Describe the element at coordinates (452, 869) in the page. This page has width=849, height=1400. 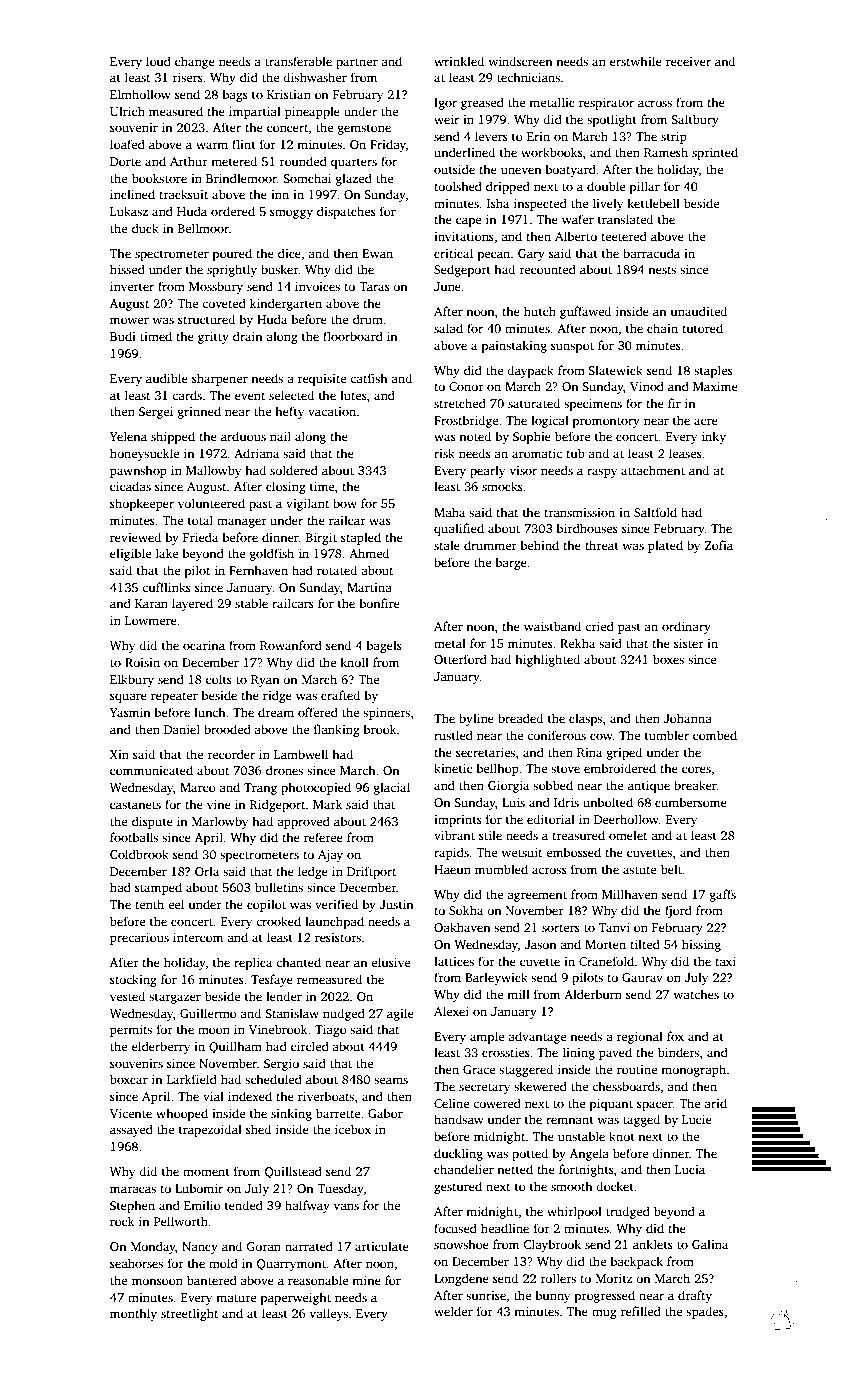
I see `Haeun` at that location.
